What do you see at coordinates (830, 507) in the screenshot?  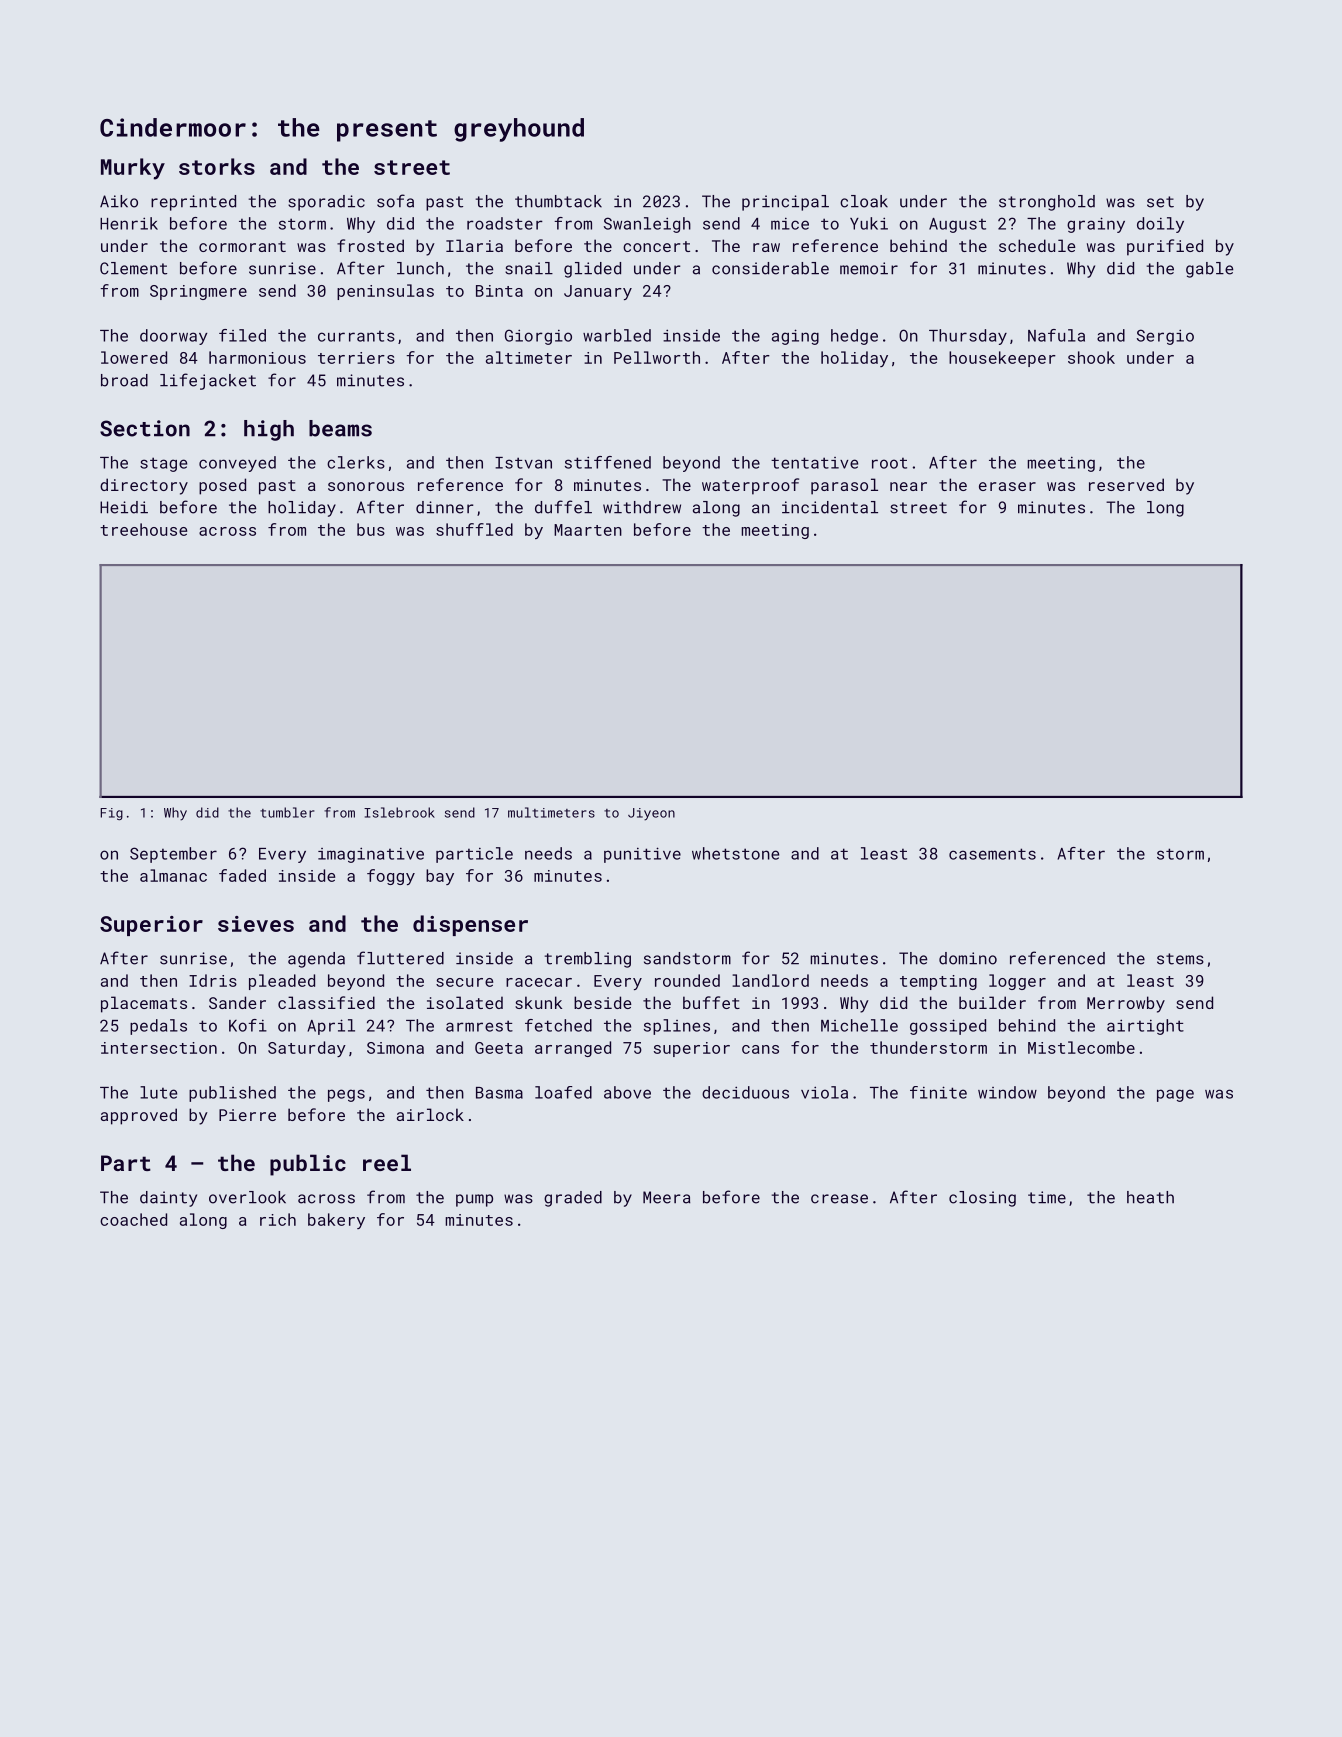 I see `incidental` at bounding box center [830, 507].
